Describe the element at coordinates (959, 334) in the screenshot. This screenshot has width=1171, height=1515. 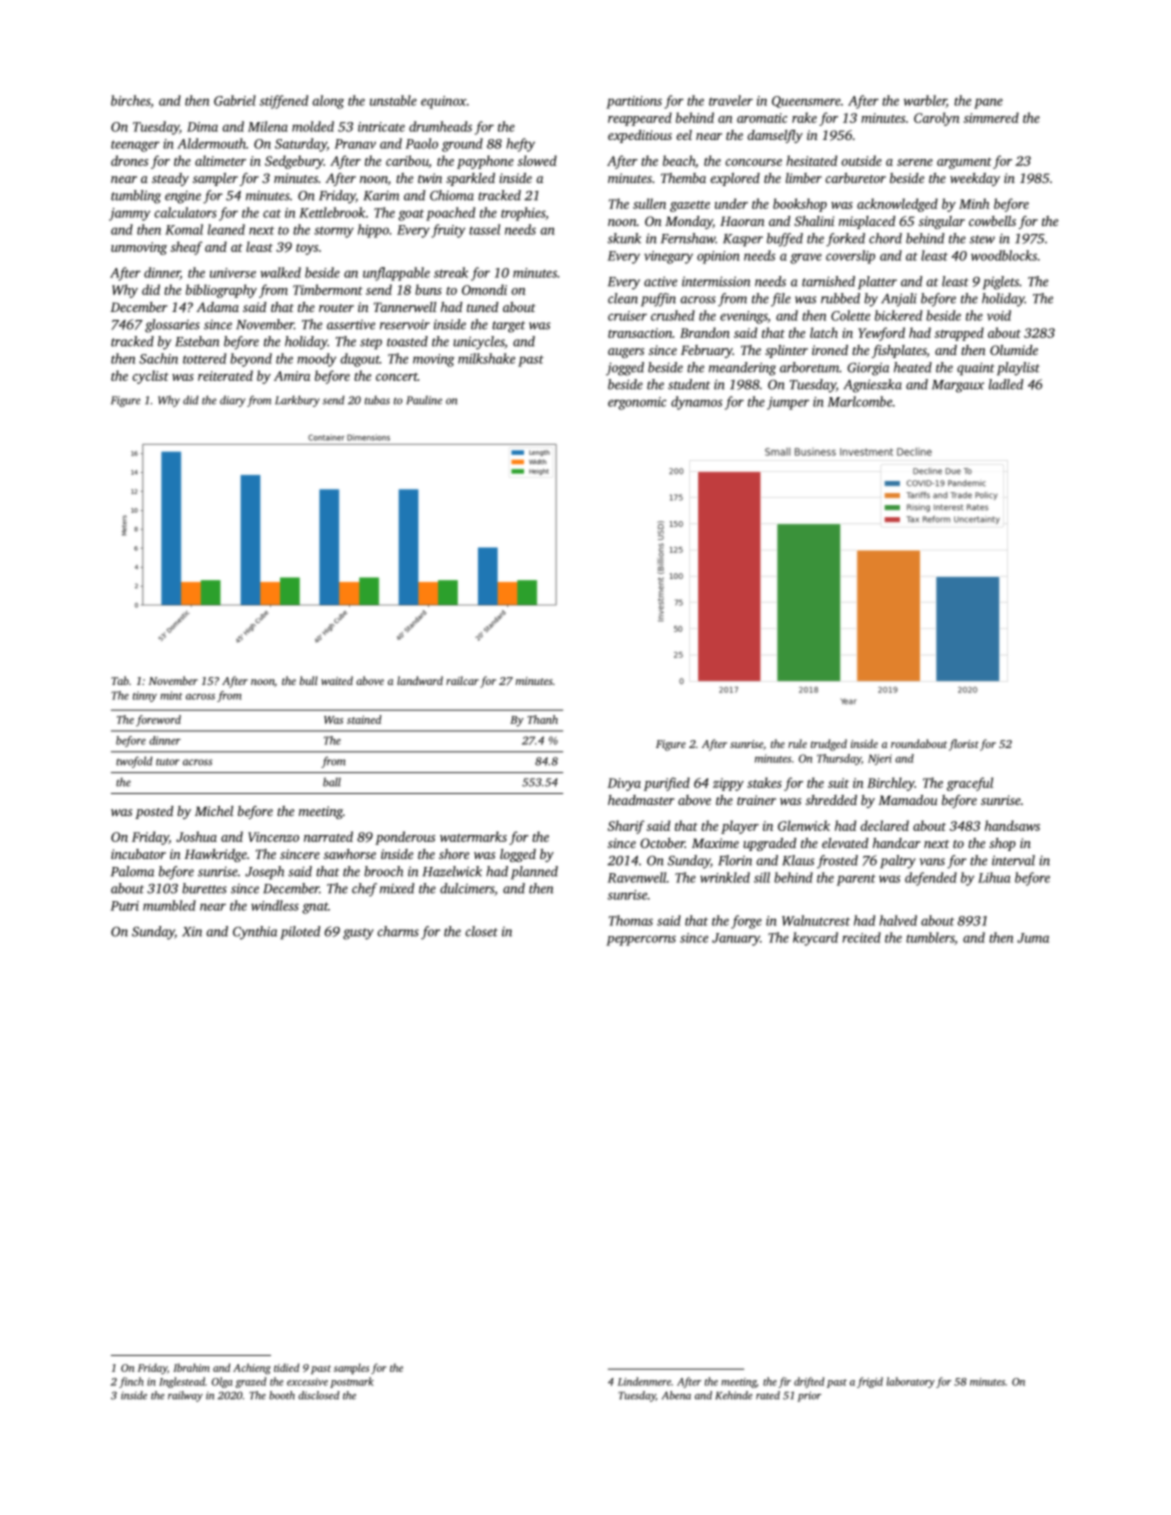
I see `strapped` at that location.
